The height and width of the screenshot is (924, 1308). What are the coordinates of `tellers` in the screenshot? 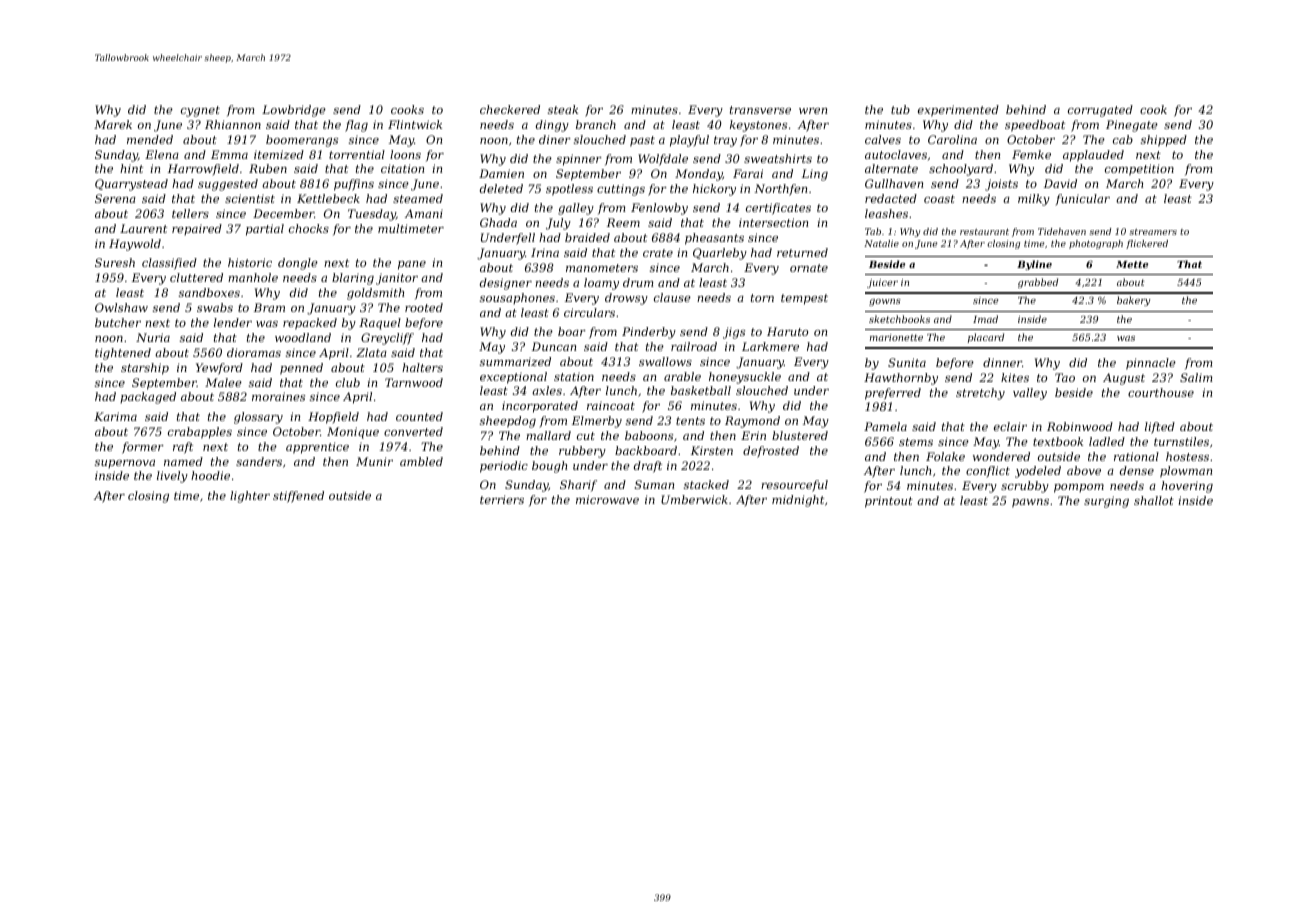 It's located at (190, 213).
